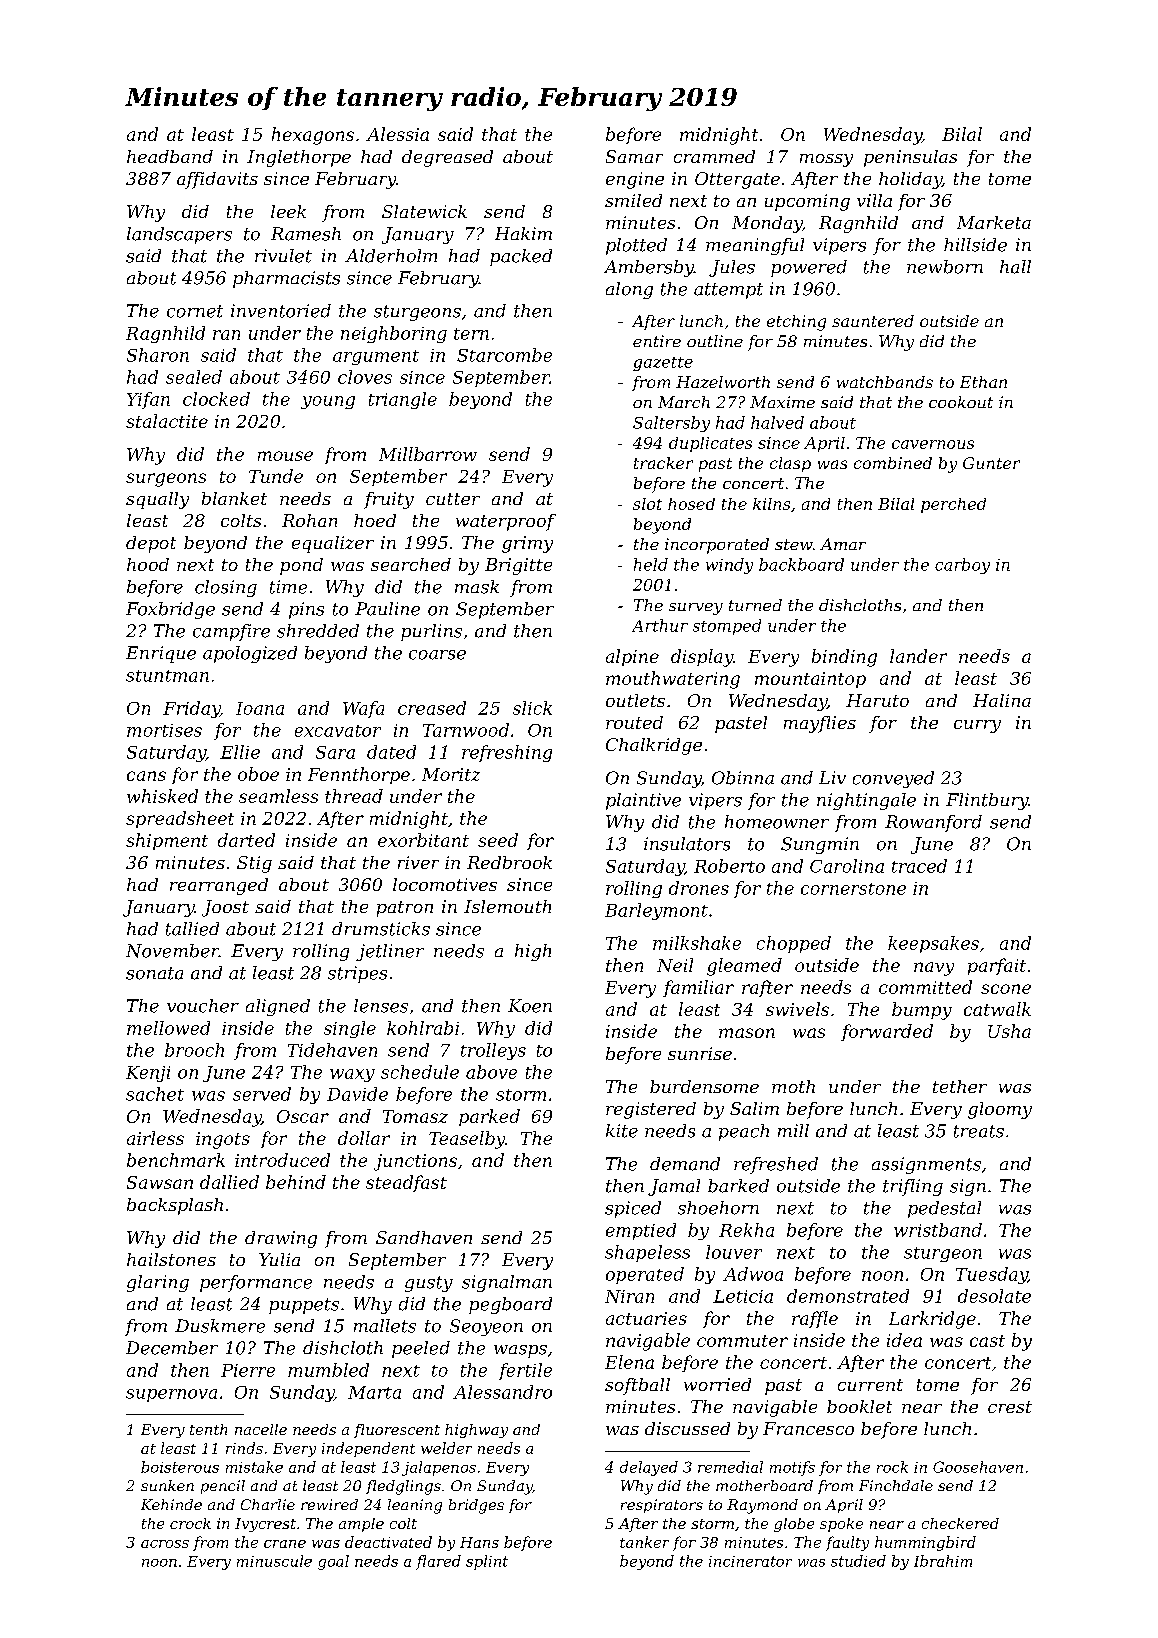  What do you see at coordinates (782, 402) in the screenshot?
I see `Maxime` at bounding box center [782, 402].
